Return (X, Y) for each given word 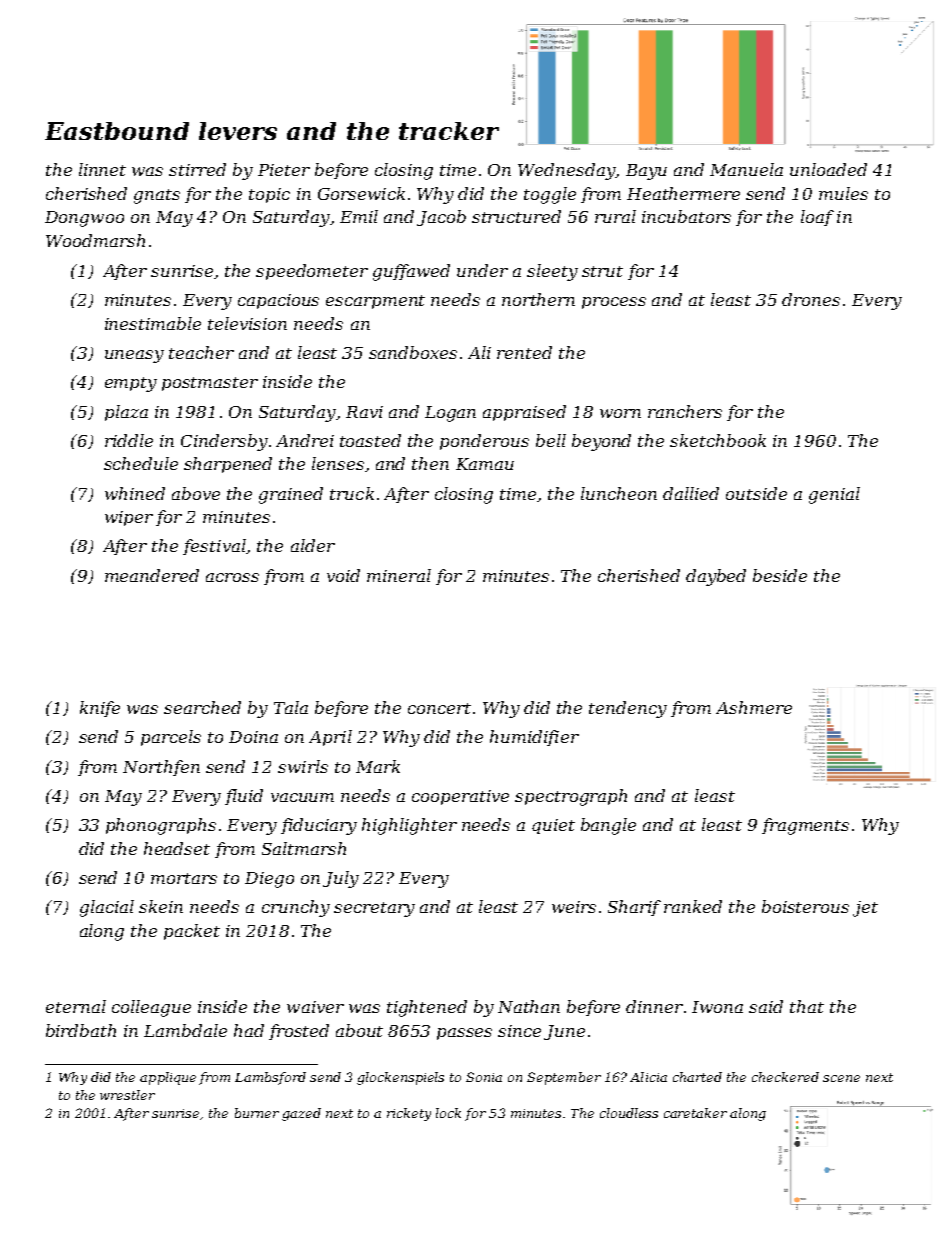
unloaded (828, 169)
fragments (805, 826)
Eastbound (117, 131)
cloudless (629, 1113)
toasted (370, 440)
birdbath (81, 1030)
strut (602, 271)
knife (100, 709)
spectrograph (571, 797)
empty (131, 384)
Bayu (646, 172)
